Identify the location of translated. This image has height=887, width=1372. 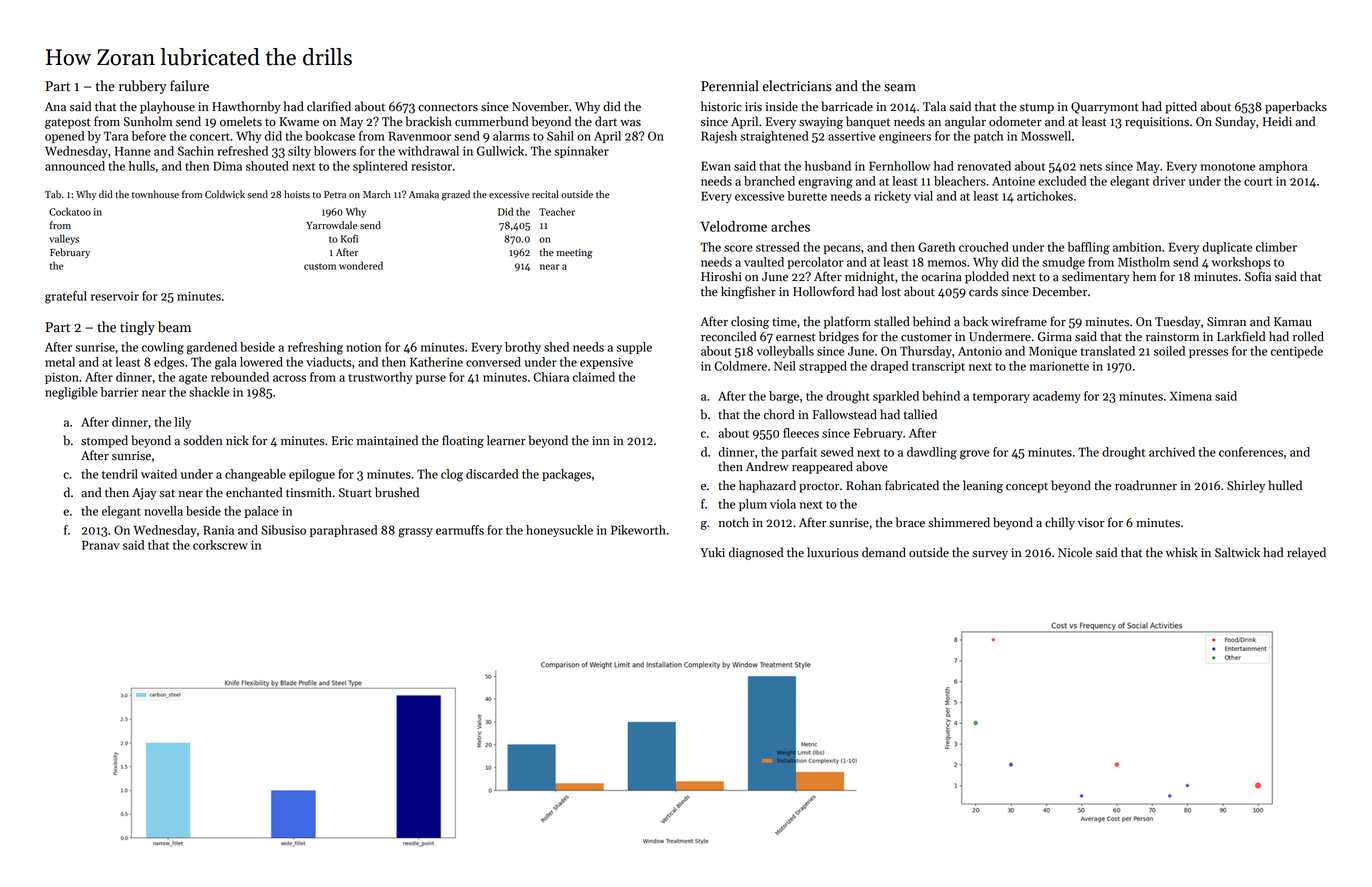
(1108, 351).
